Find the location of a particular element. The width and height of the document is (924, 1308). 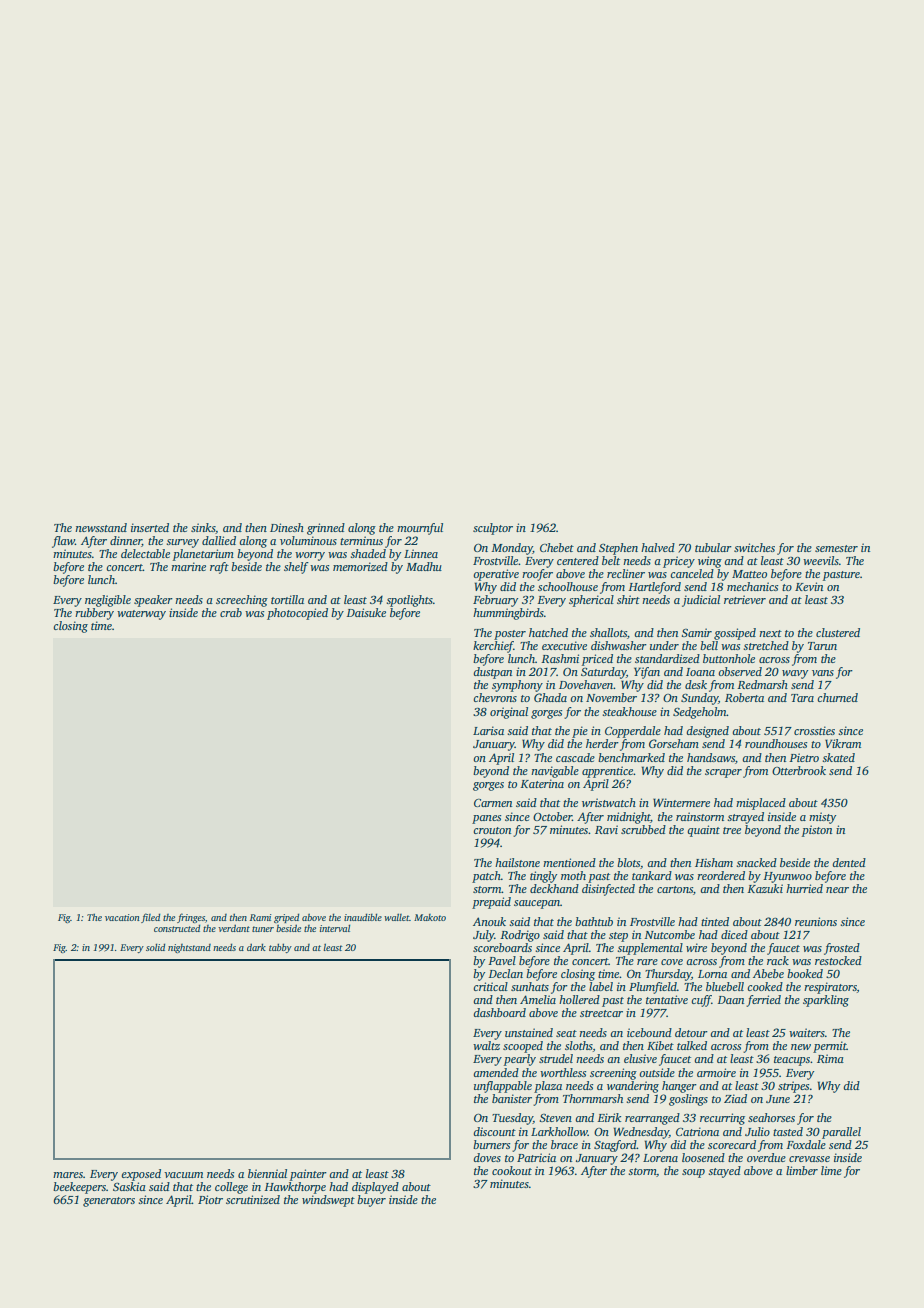

waterway is located at coordinates (141, 615).
